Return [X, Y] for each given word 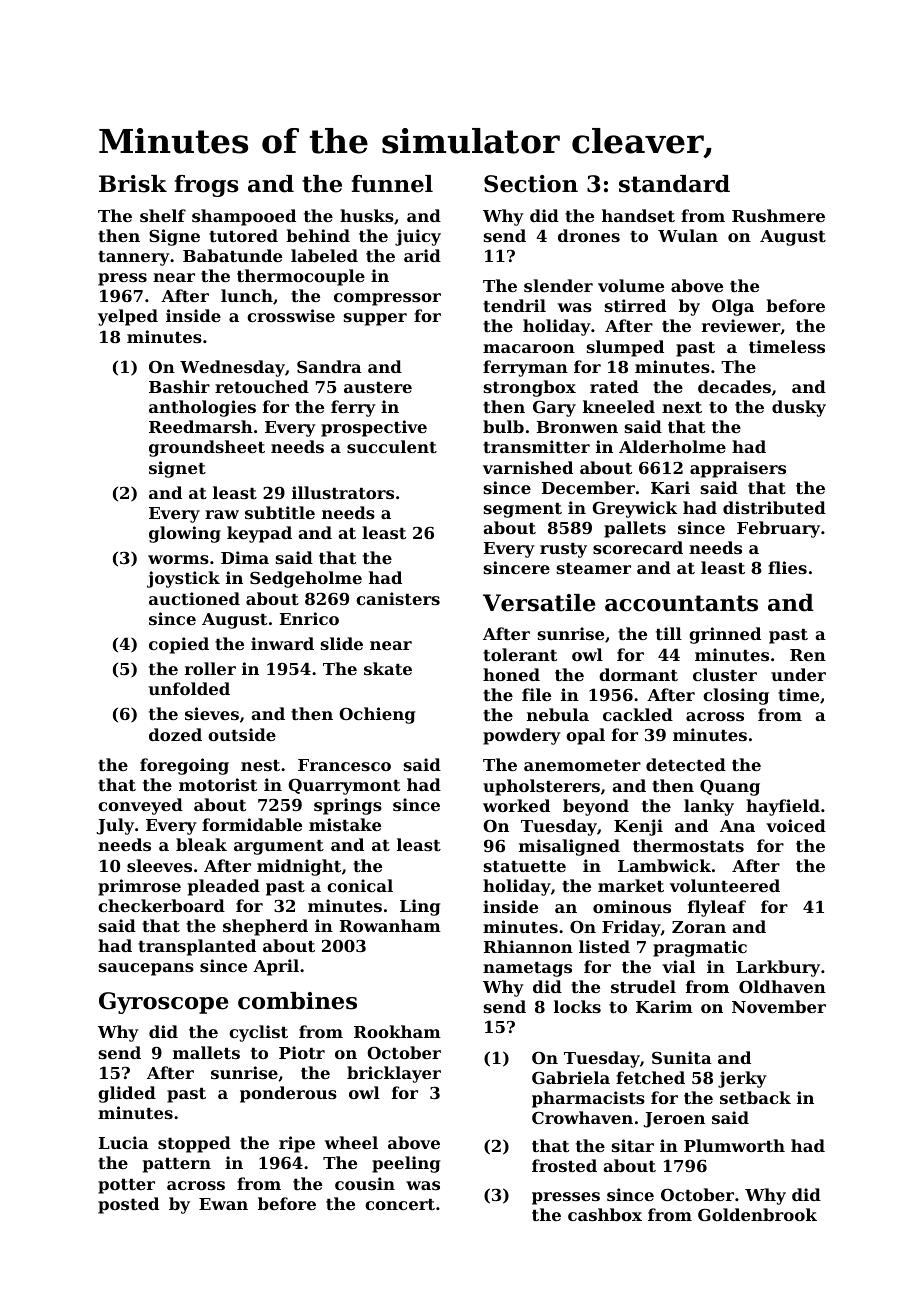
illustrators [343, 492]
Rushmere [778, 215]
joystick [183, 579]
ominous [632, 906]
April [276, 967]
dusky [799, 408]
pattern [177, 1165]
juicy [418, 237]
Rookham [397, 1031]
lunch [247, 295]
